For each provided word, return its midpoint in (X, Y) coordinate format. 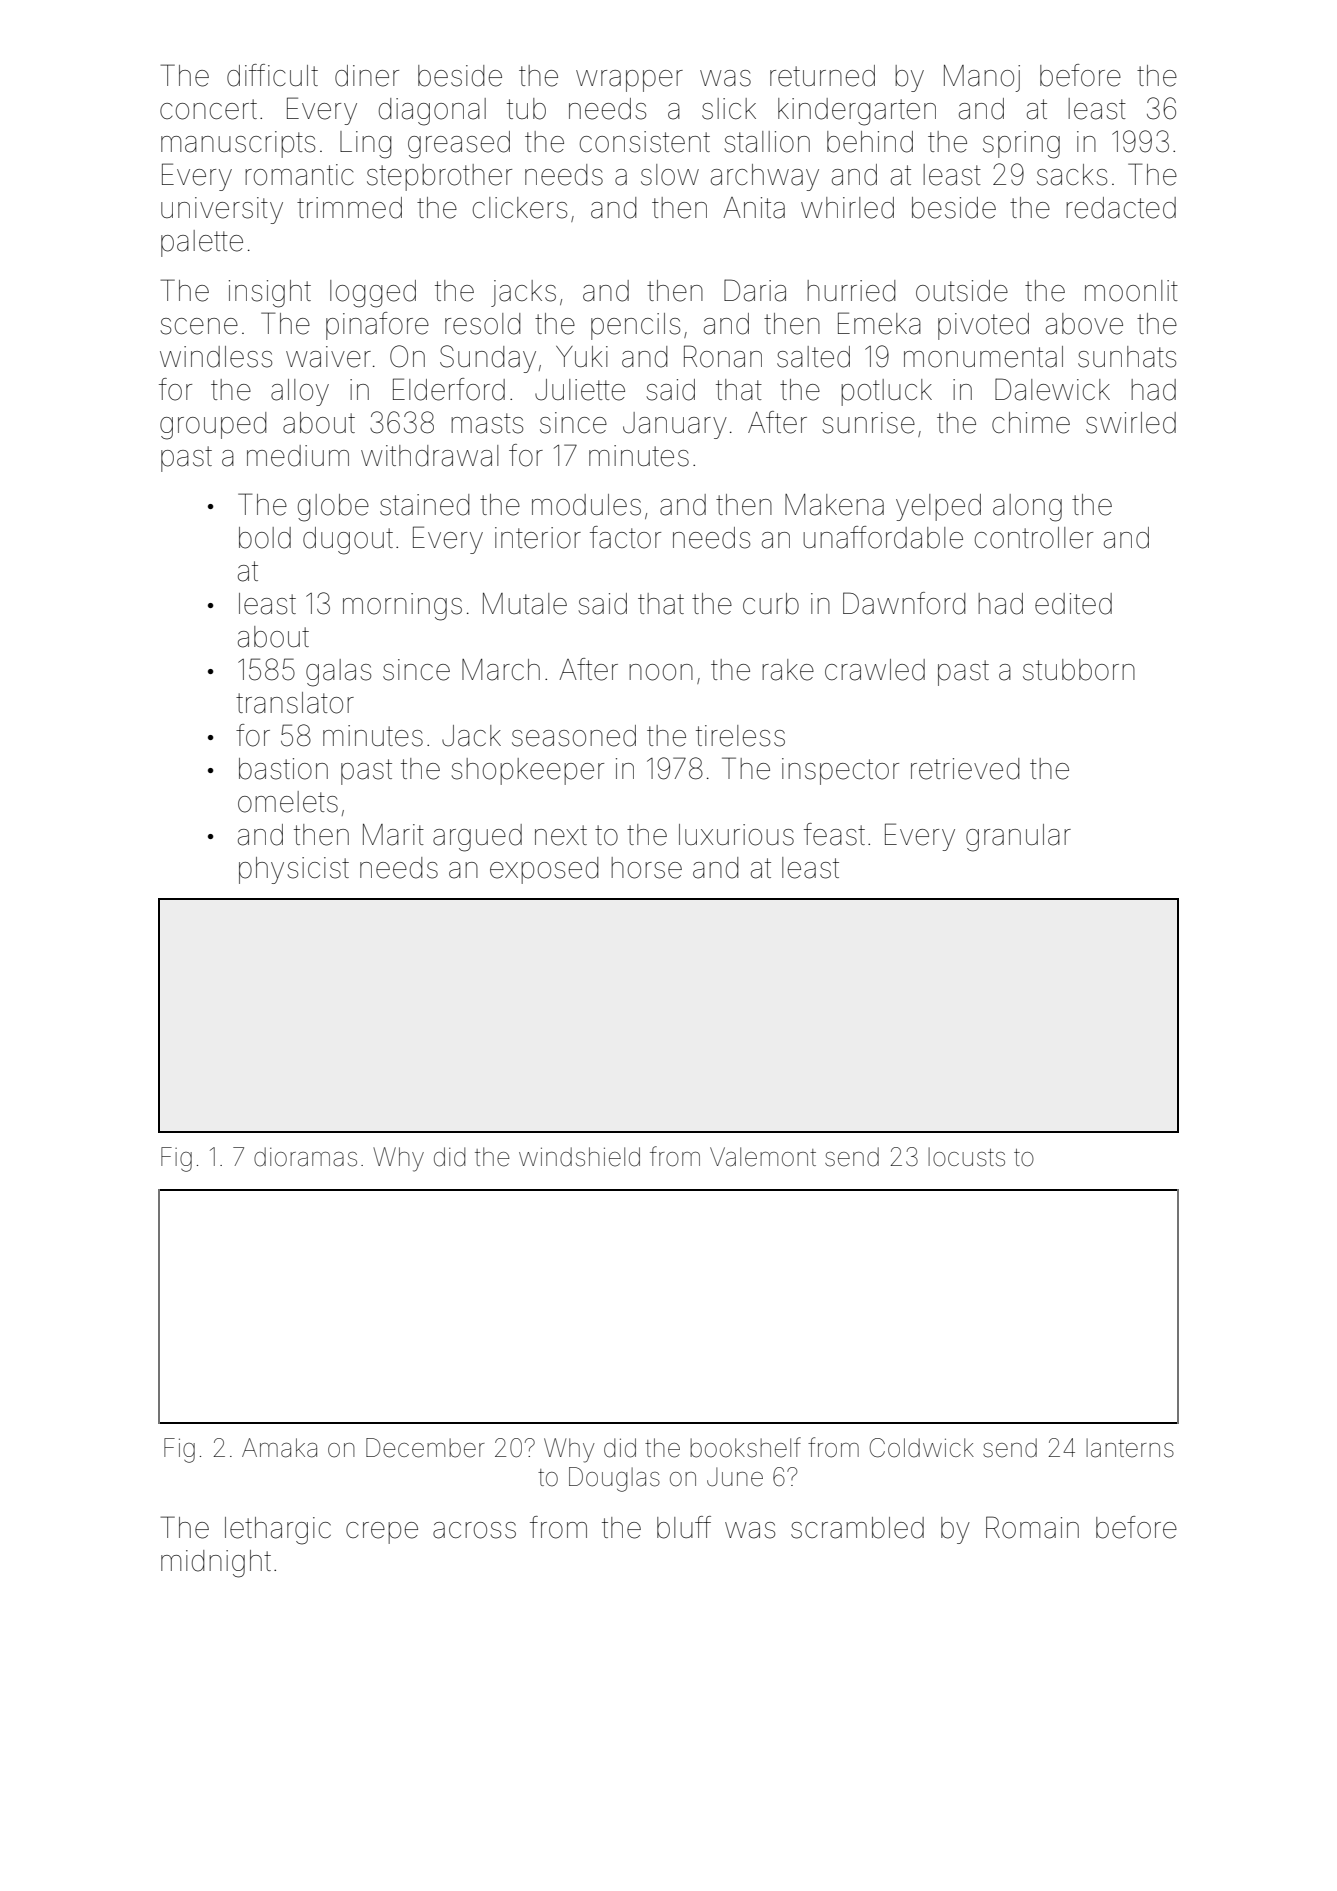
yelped (938, 507)
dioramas (305, 1157)
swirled (1131, 423)
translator (295, 703)
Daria (755, 290)
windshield (579, 1157)
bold (265, 538)
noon (661, 672)
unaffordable (883, 537)
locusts (966, 1157)
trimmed (349, 208)
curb (771, 604)
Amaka (279, 1448)
